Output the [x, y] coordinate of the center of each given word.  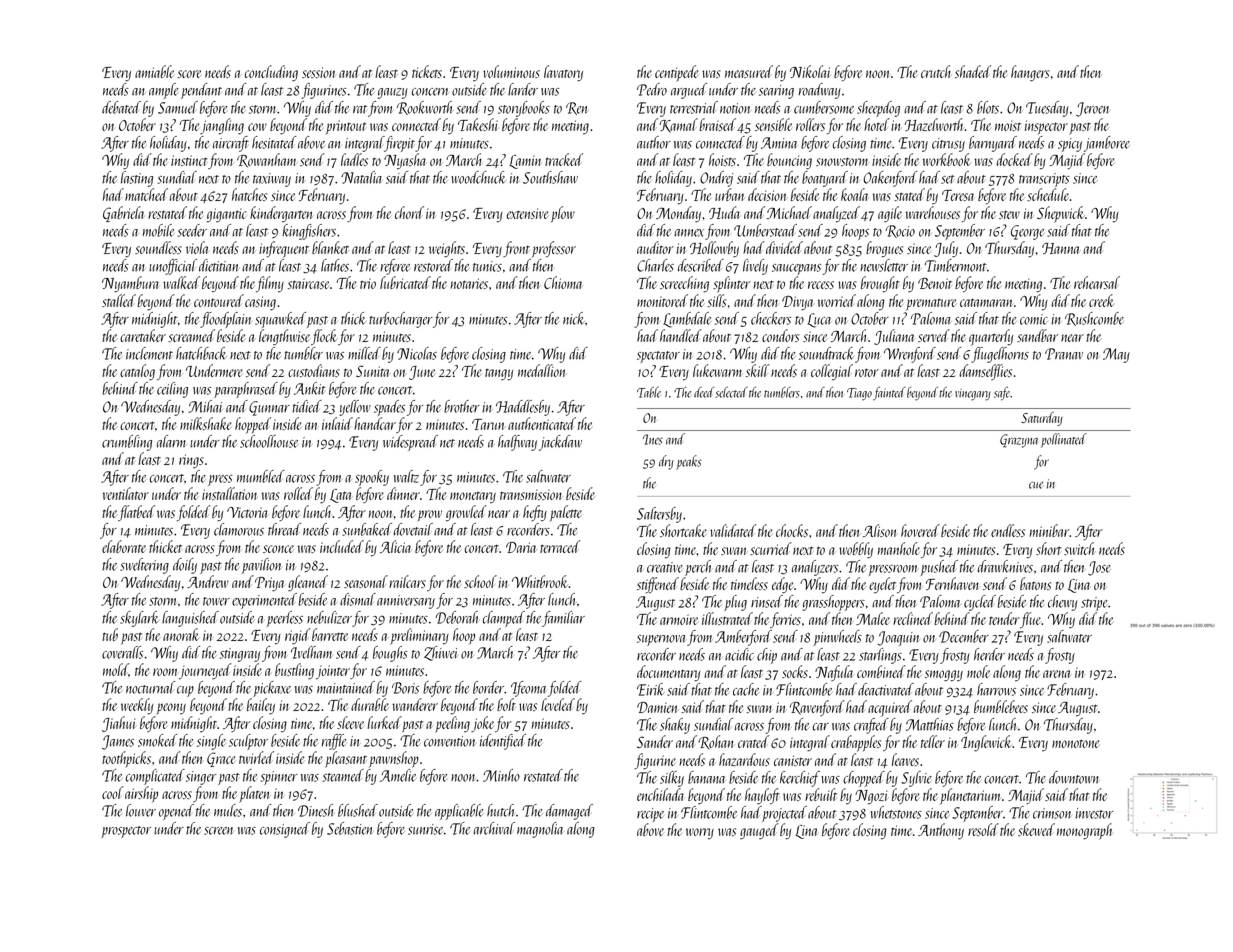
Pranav [1064, 354]
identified [503, 742]
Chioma [563, 282]
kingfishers [309, 232]
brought [880, 284]
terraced [560, 546]
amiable [154, 71]
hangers [1030, 73]
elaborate [124, 546]
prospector [126, 832]
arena [1056, 674]
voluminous [511, 71]
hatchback [201, 353]
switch [1079, 548]
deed [704, 392]
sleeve [350, 722]
